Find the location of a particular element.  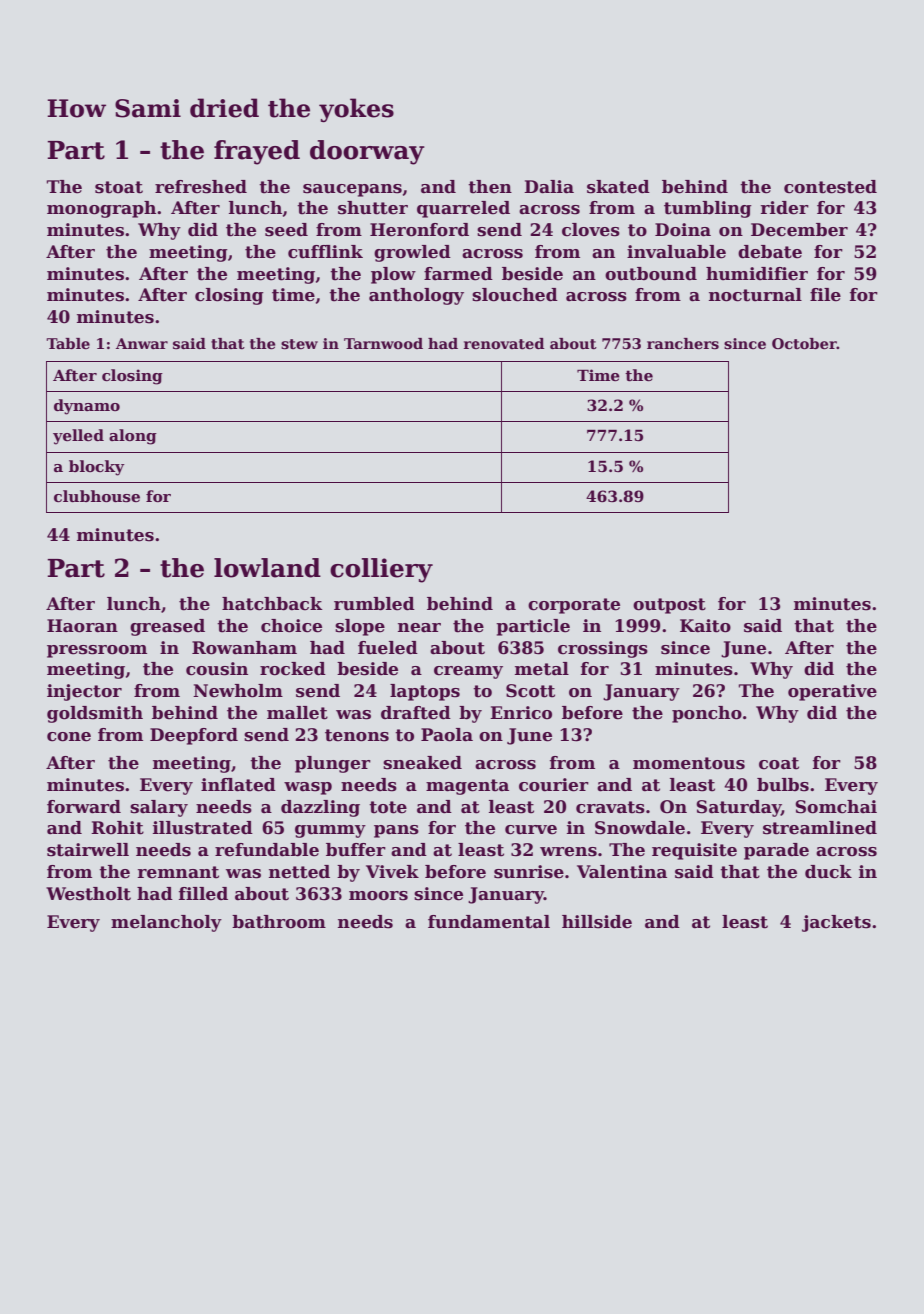

injector is located at coordinates (84, 692).
